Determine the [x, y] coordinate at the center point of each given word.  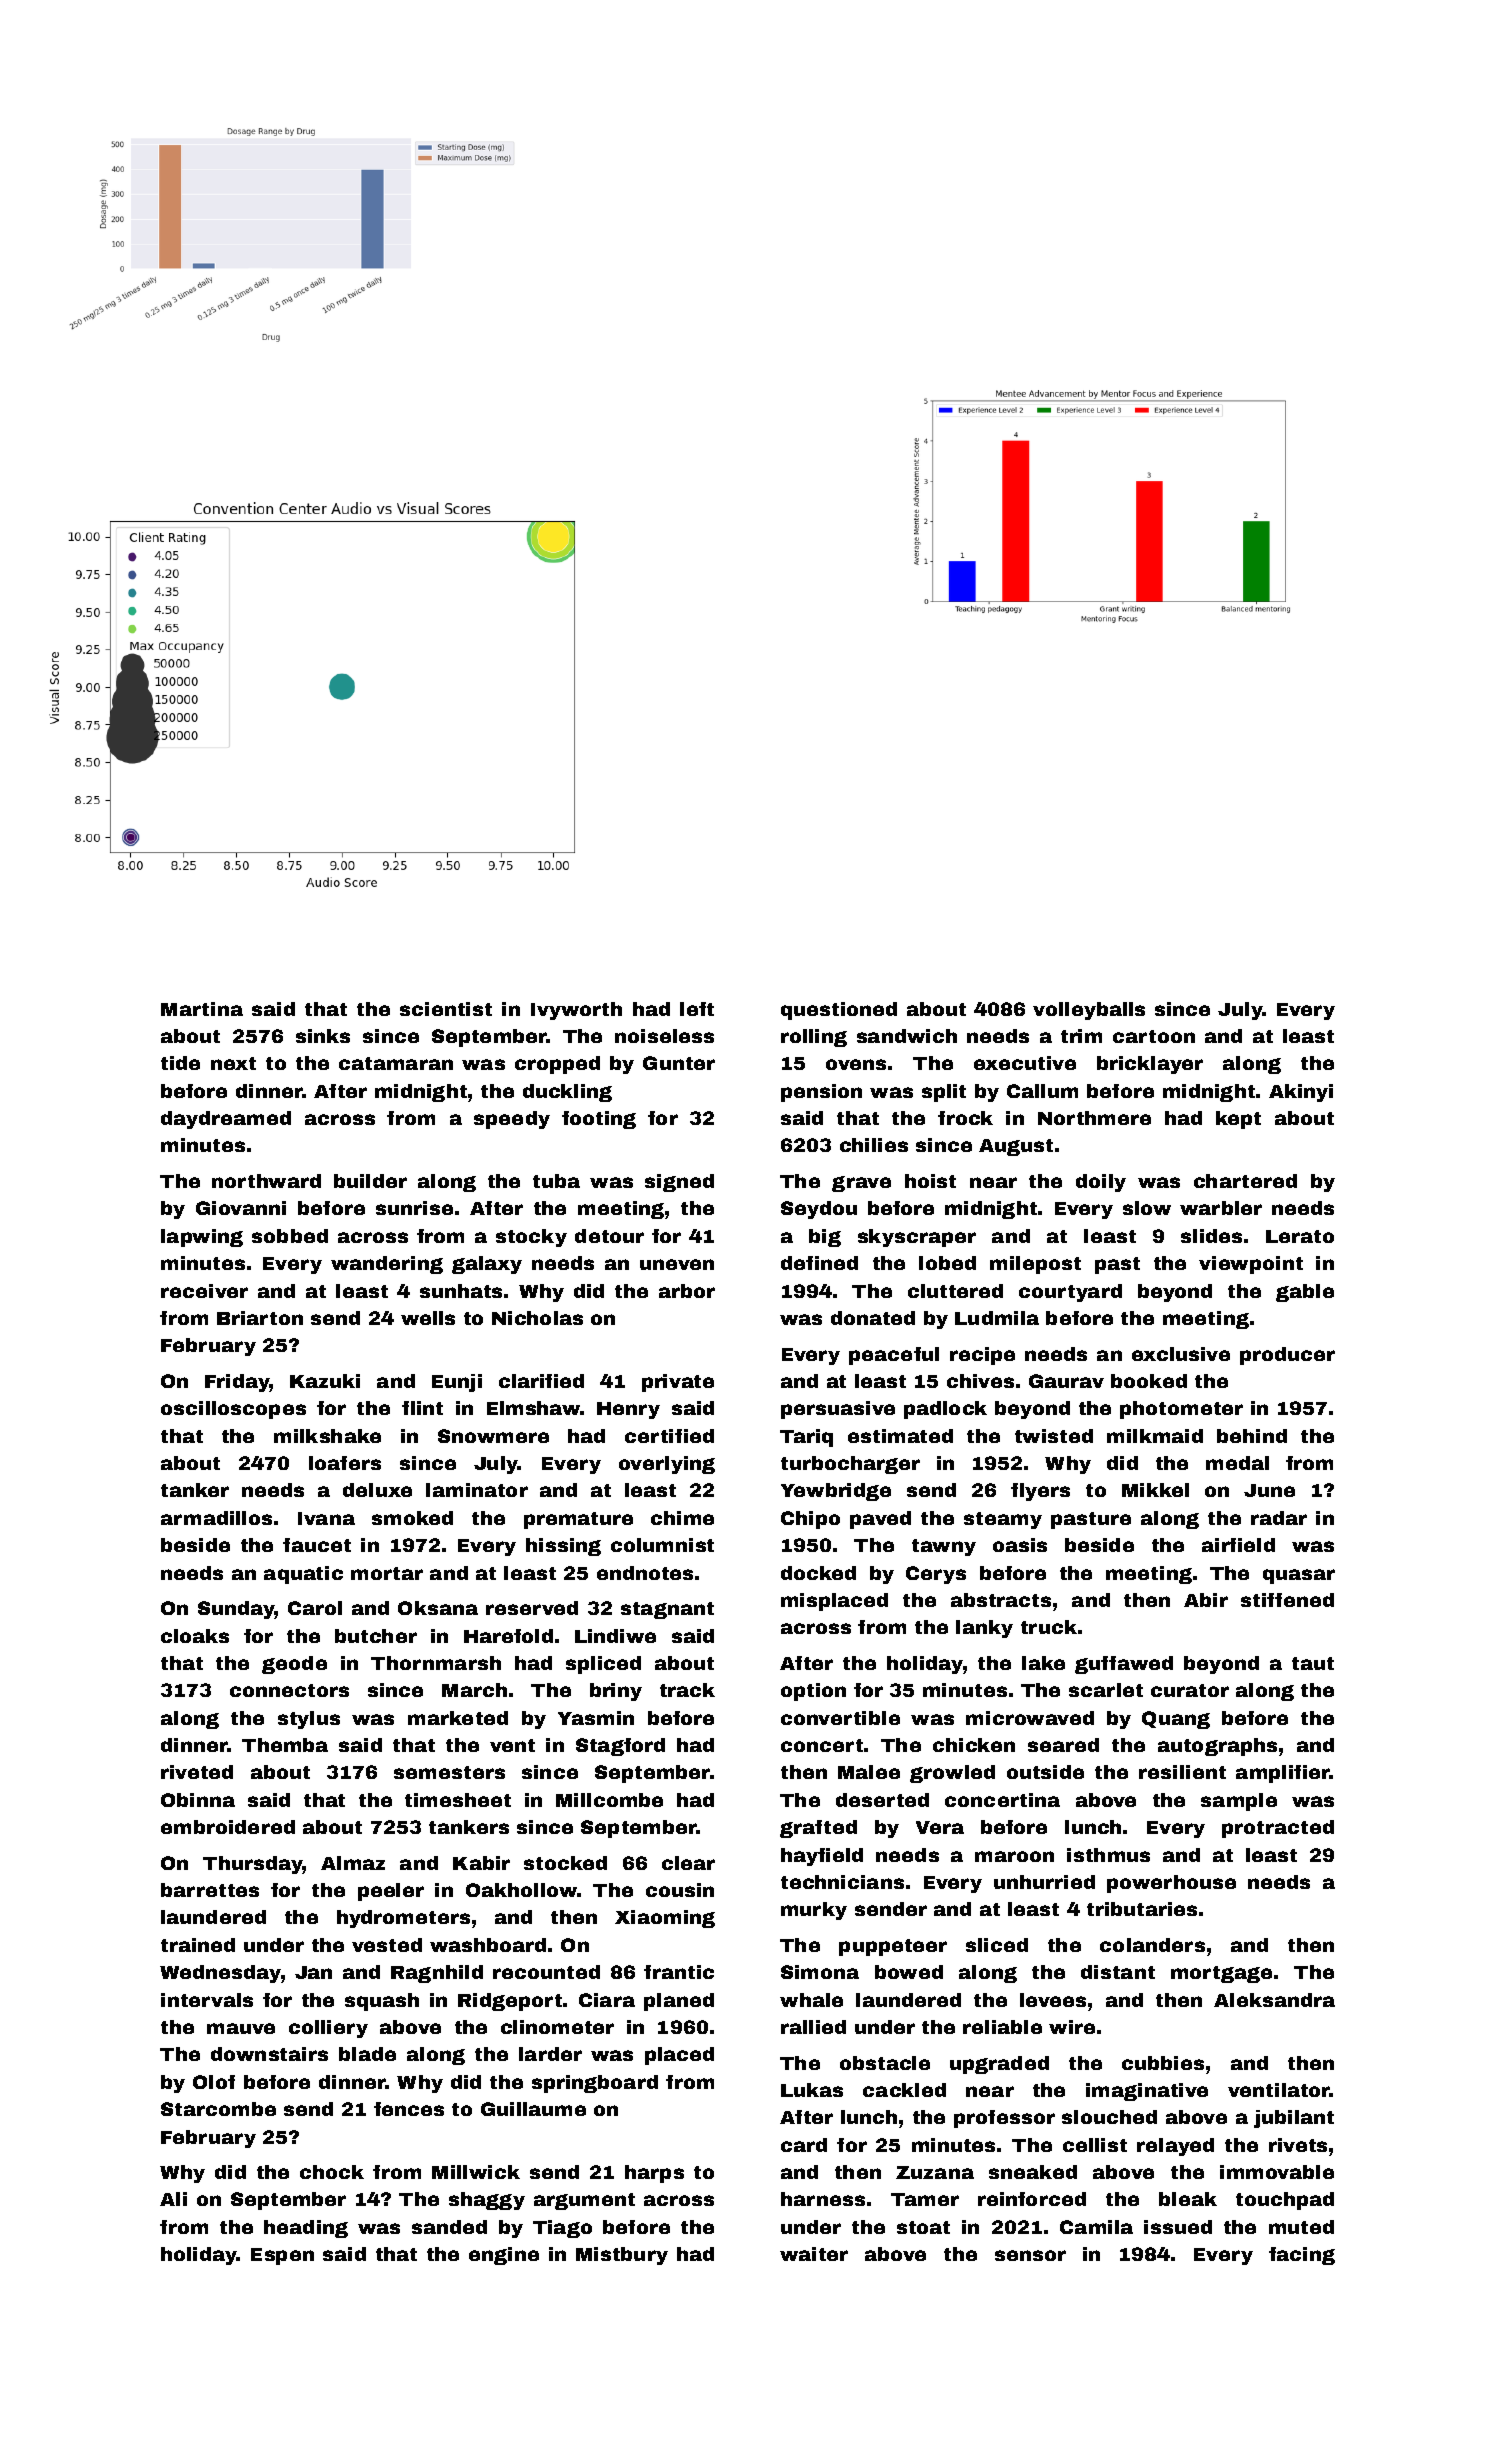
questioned [839, 1011]
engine [504, 2256]
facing [1302, 2256]
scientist [446, 1009]
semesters [449, 1772]
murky [814, 1911]
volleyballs [1089, 1011]
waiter [814, 2254]
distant [1118, 1972]
